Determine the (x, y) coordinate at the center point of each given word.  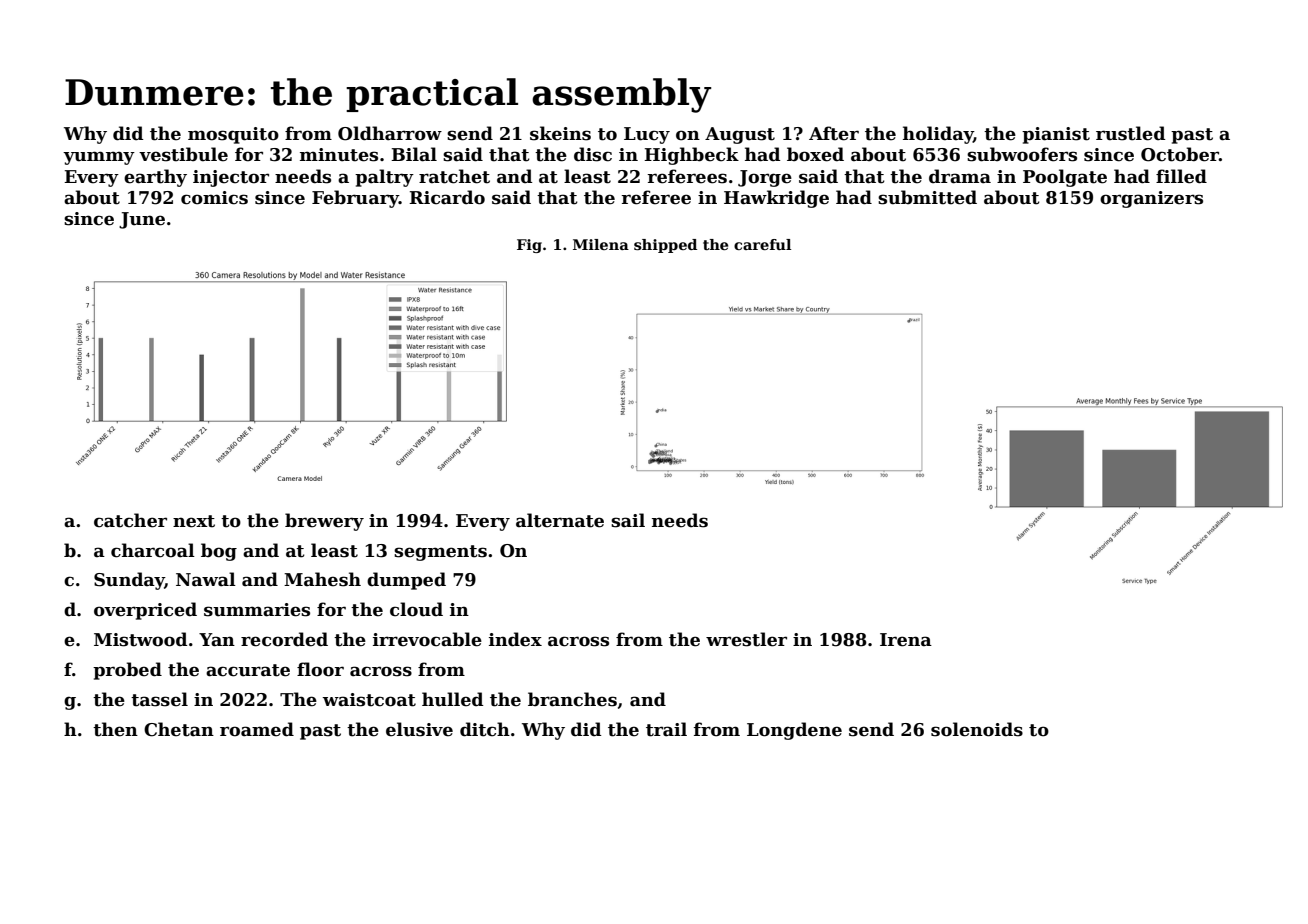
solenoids (977, 729)
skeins (560, 133)
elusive (419, 729)
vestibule (183, 154)
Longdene (794, 731)
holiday (938, 135)
